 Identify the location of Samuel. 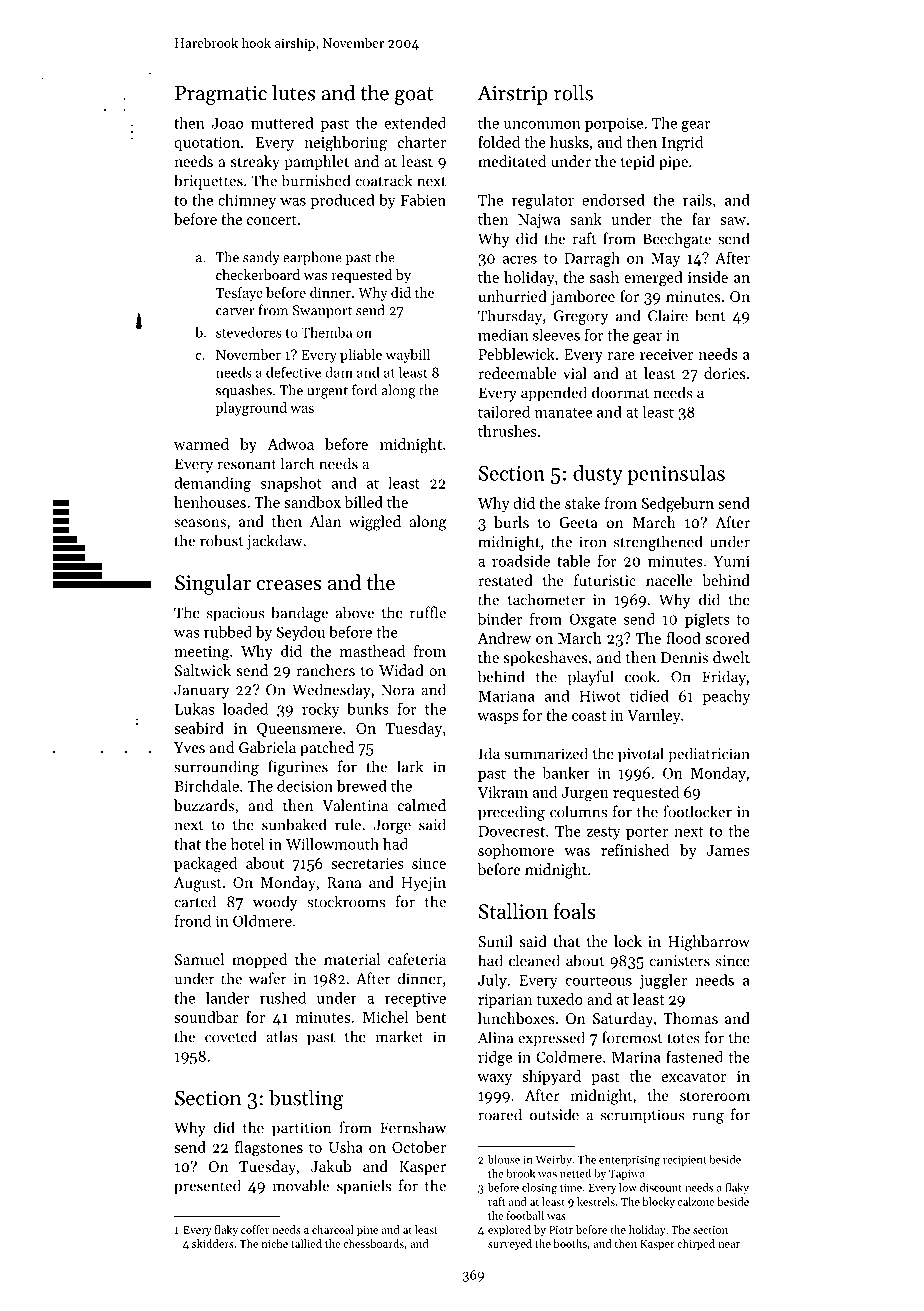
(199, 959).
